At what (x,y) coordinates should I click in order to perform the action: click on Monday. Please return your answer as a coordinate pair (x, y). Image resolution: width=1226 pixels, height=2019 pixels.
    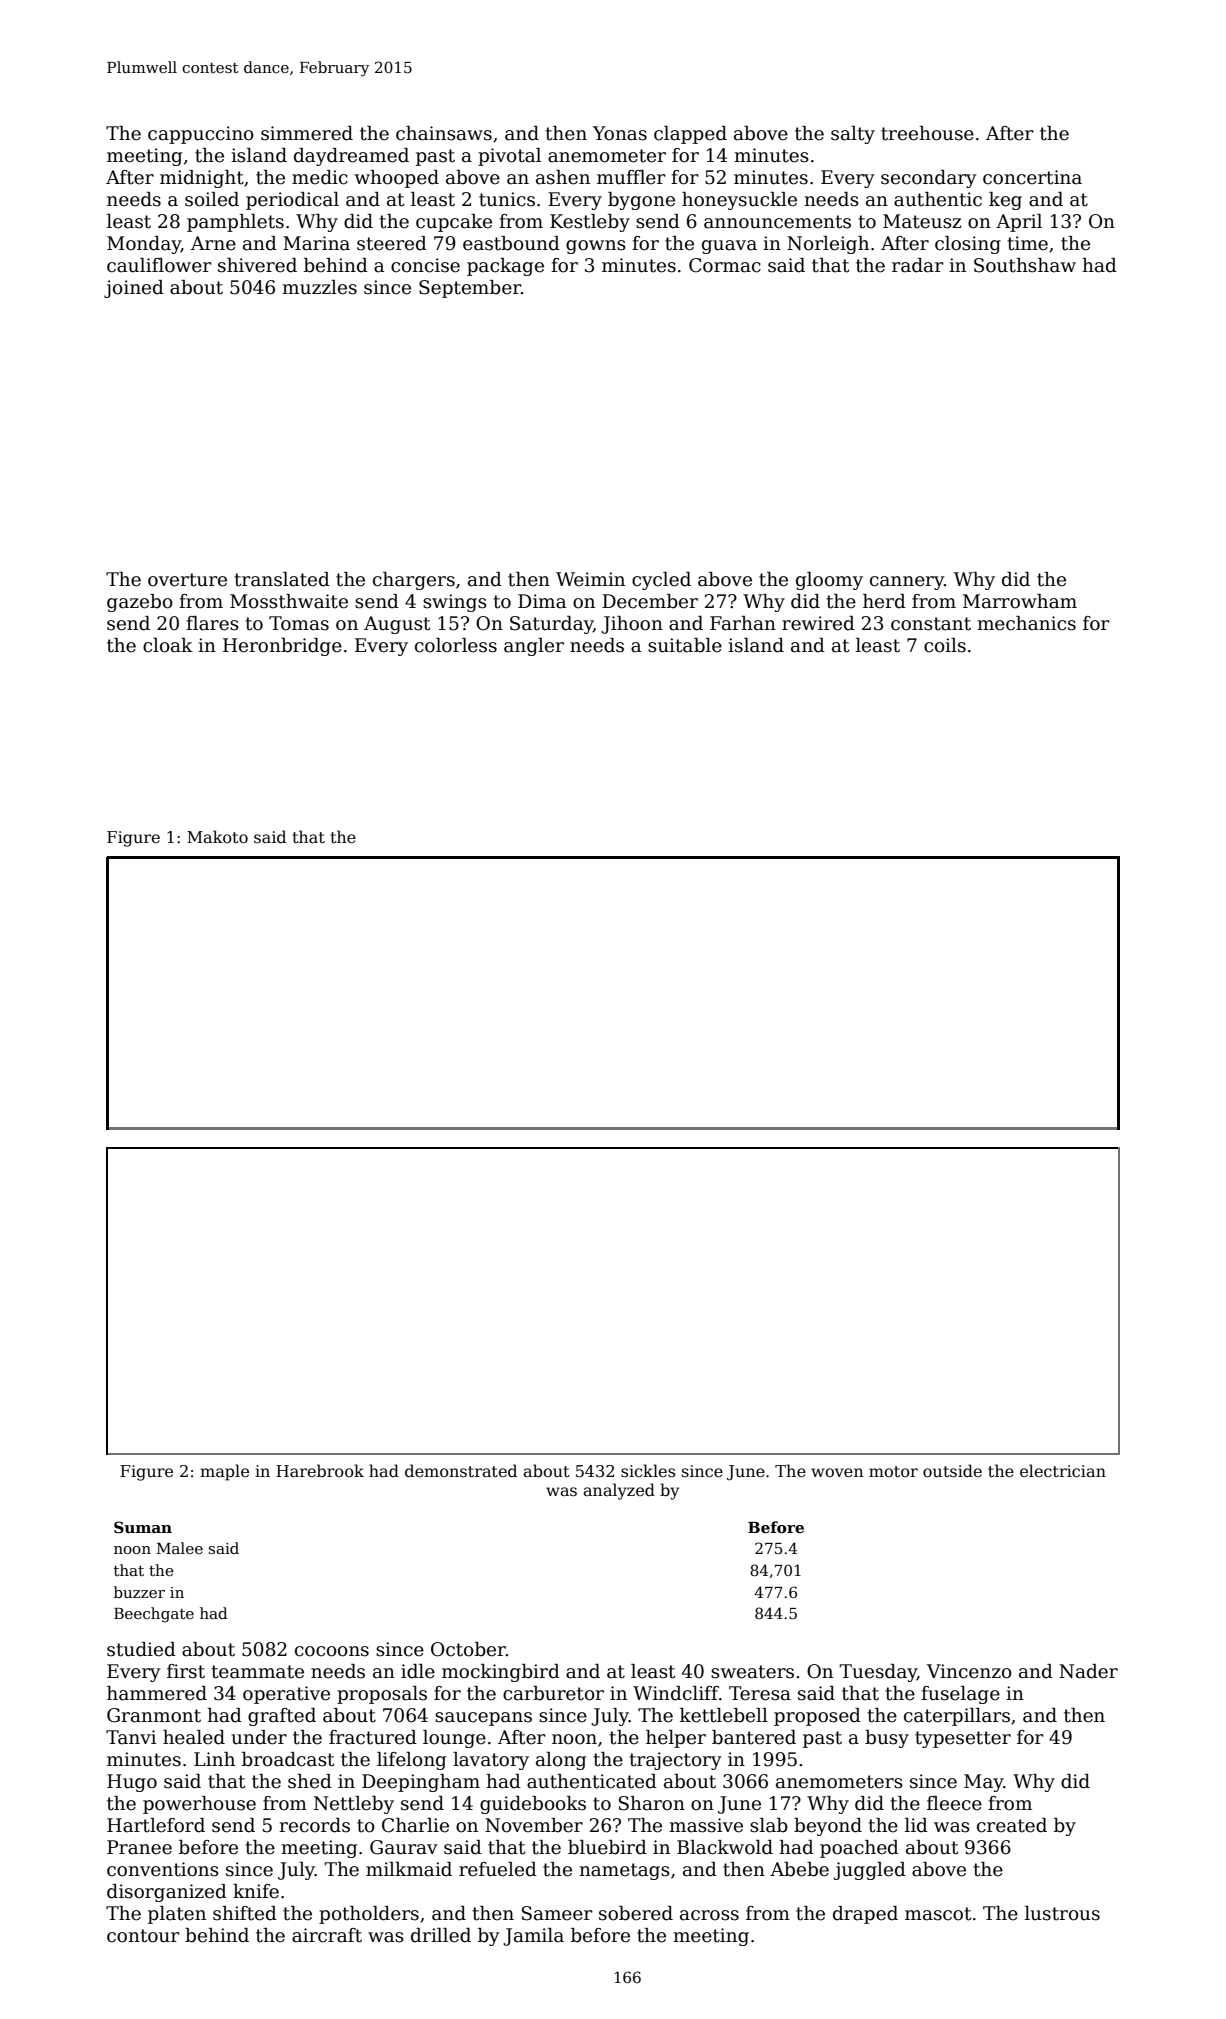
    Looking at the image, I should click on (144, 245).
